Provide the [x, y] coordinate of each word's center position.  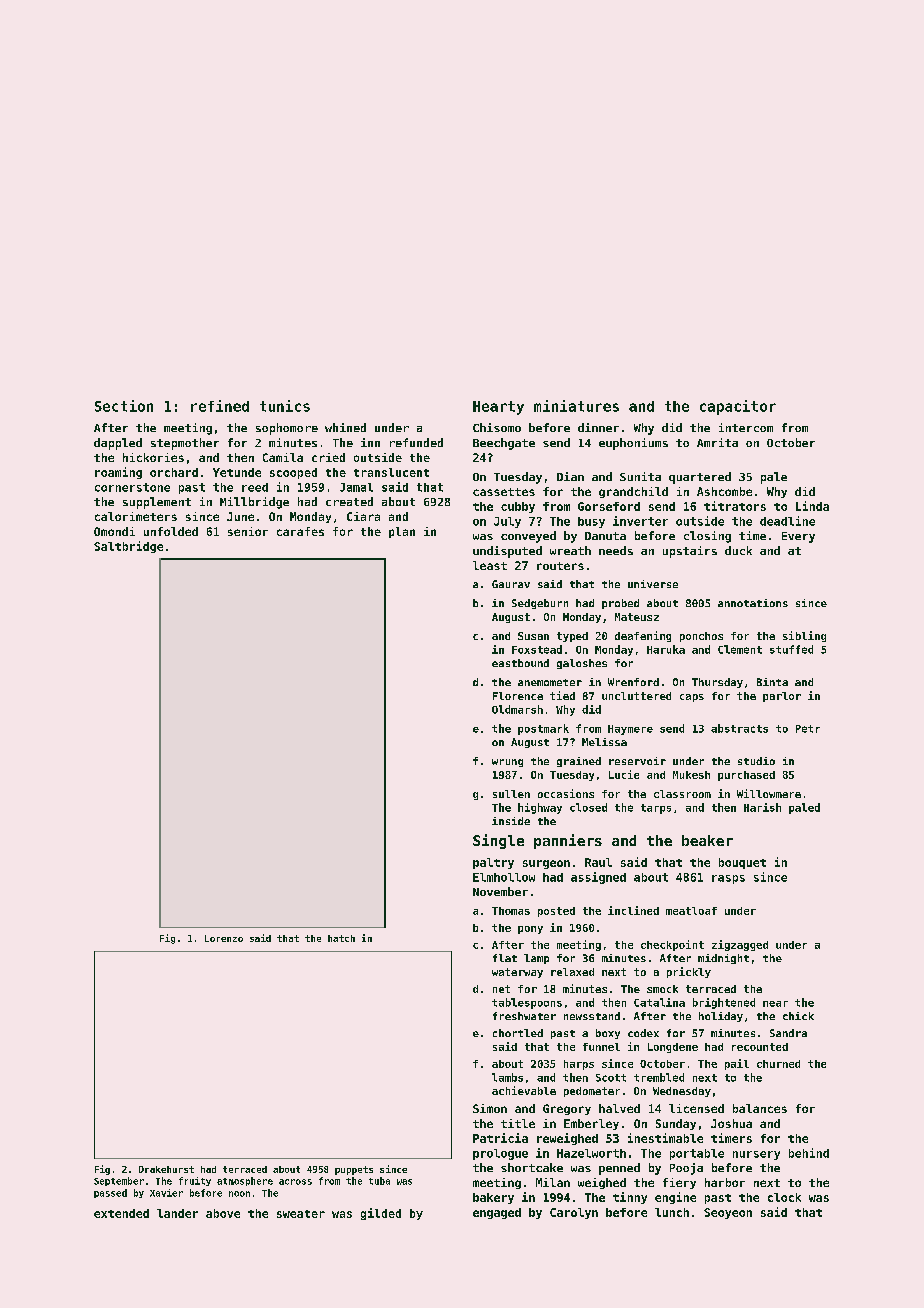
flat [505, 958]
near [775, 1004]
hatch [341, 938]
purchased [746, 776]
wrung [507, 763]
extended [121, 1213]
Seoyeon [728, 1213]
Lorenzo [224, 938]
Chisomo [497, 427]
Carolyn [574, 1213]
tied [562, 695]
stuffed [791, 649]
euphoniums [633, 444]
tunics [285, 406]
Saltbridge [128, 547]
